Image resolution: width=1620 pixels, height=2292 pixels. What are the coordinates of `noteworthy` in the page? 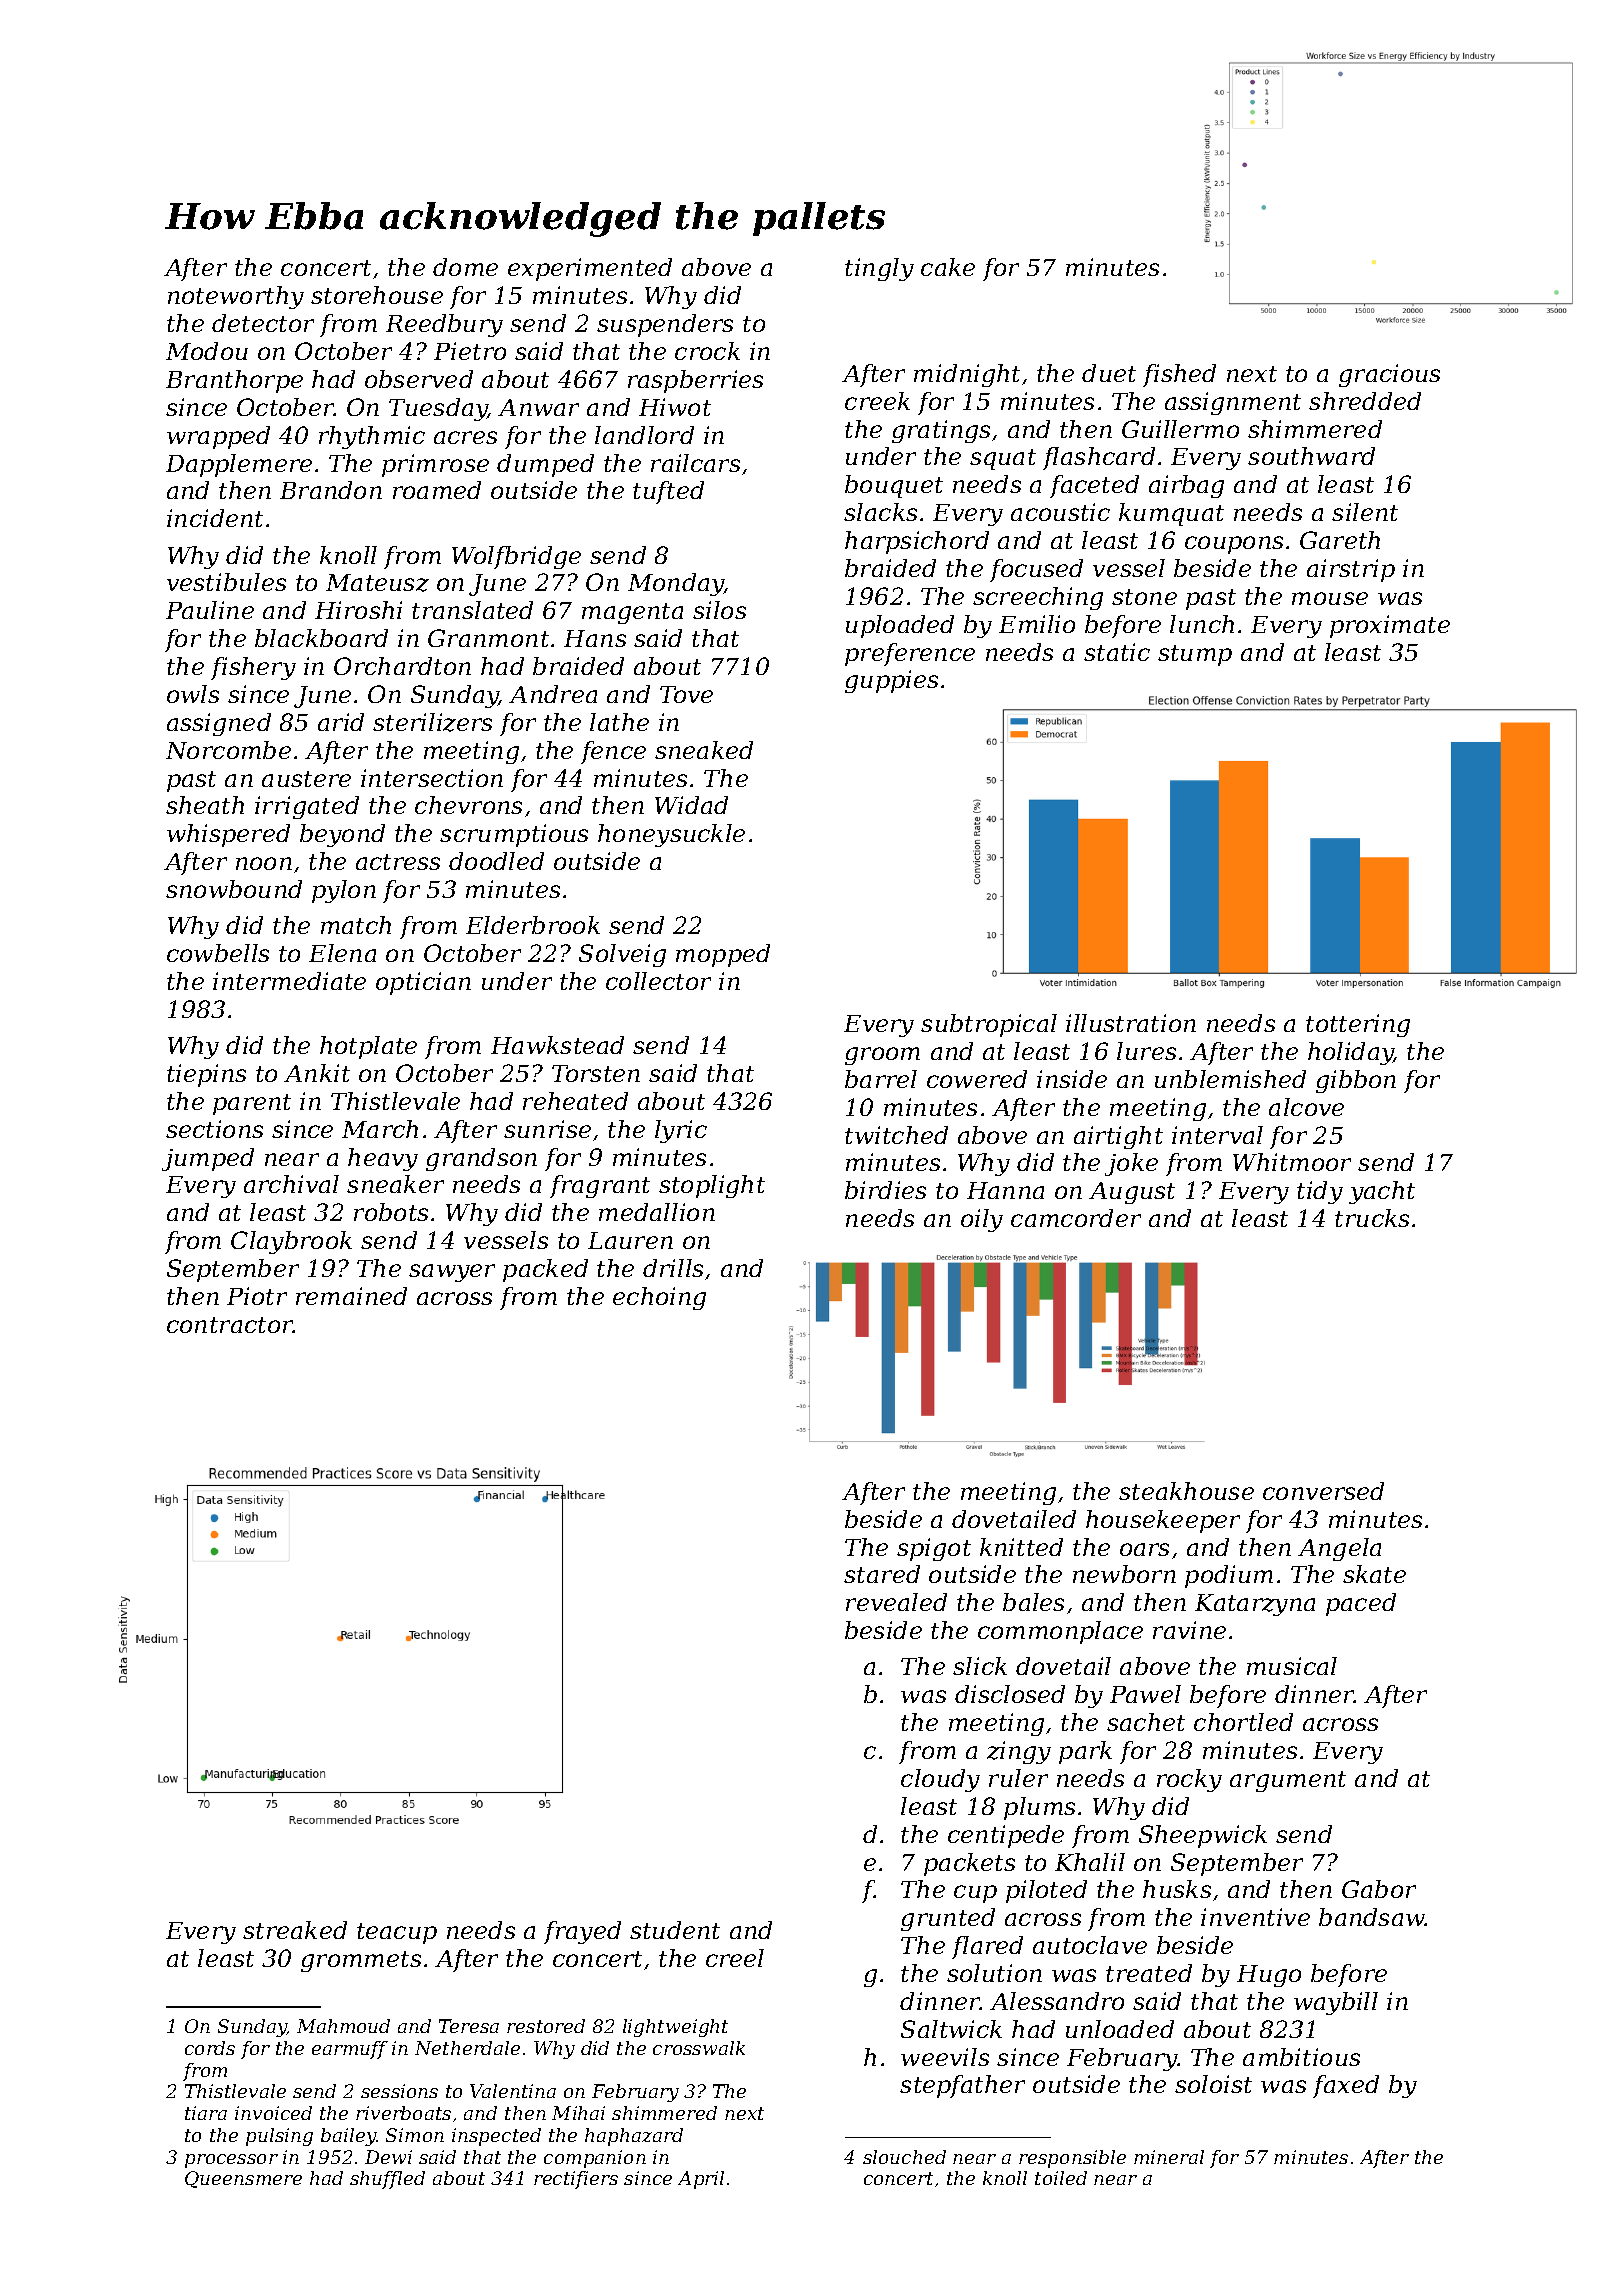 It's located at (236, 297).
